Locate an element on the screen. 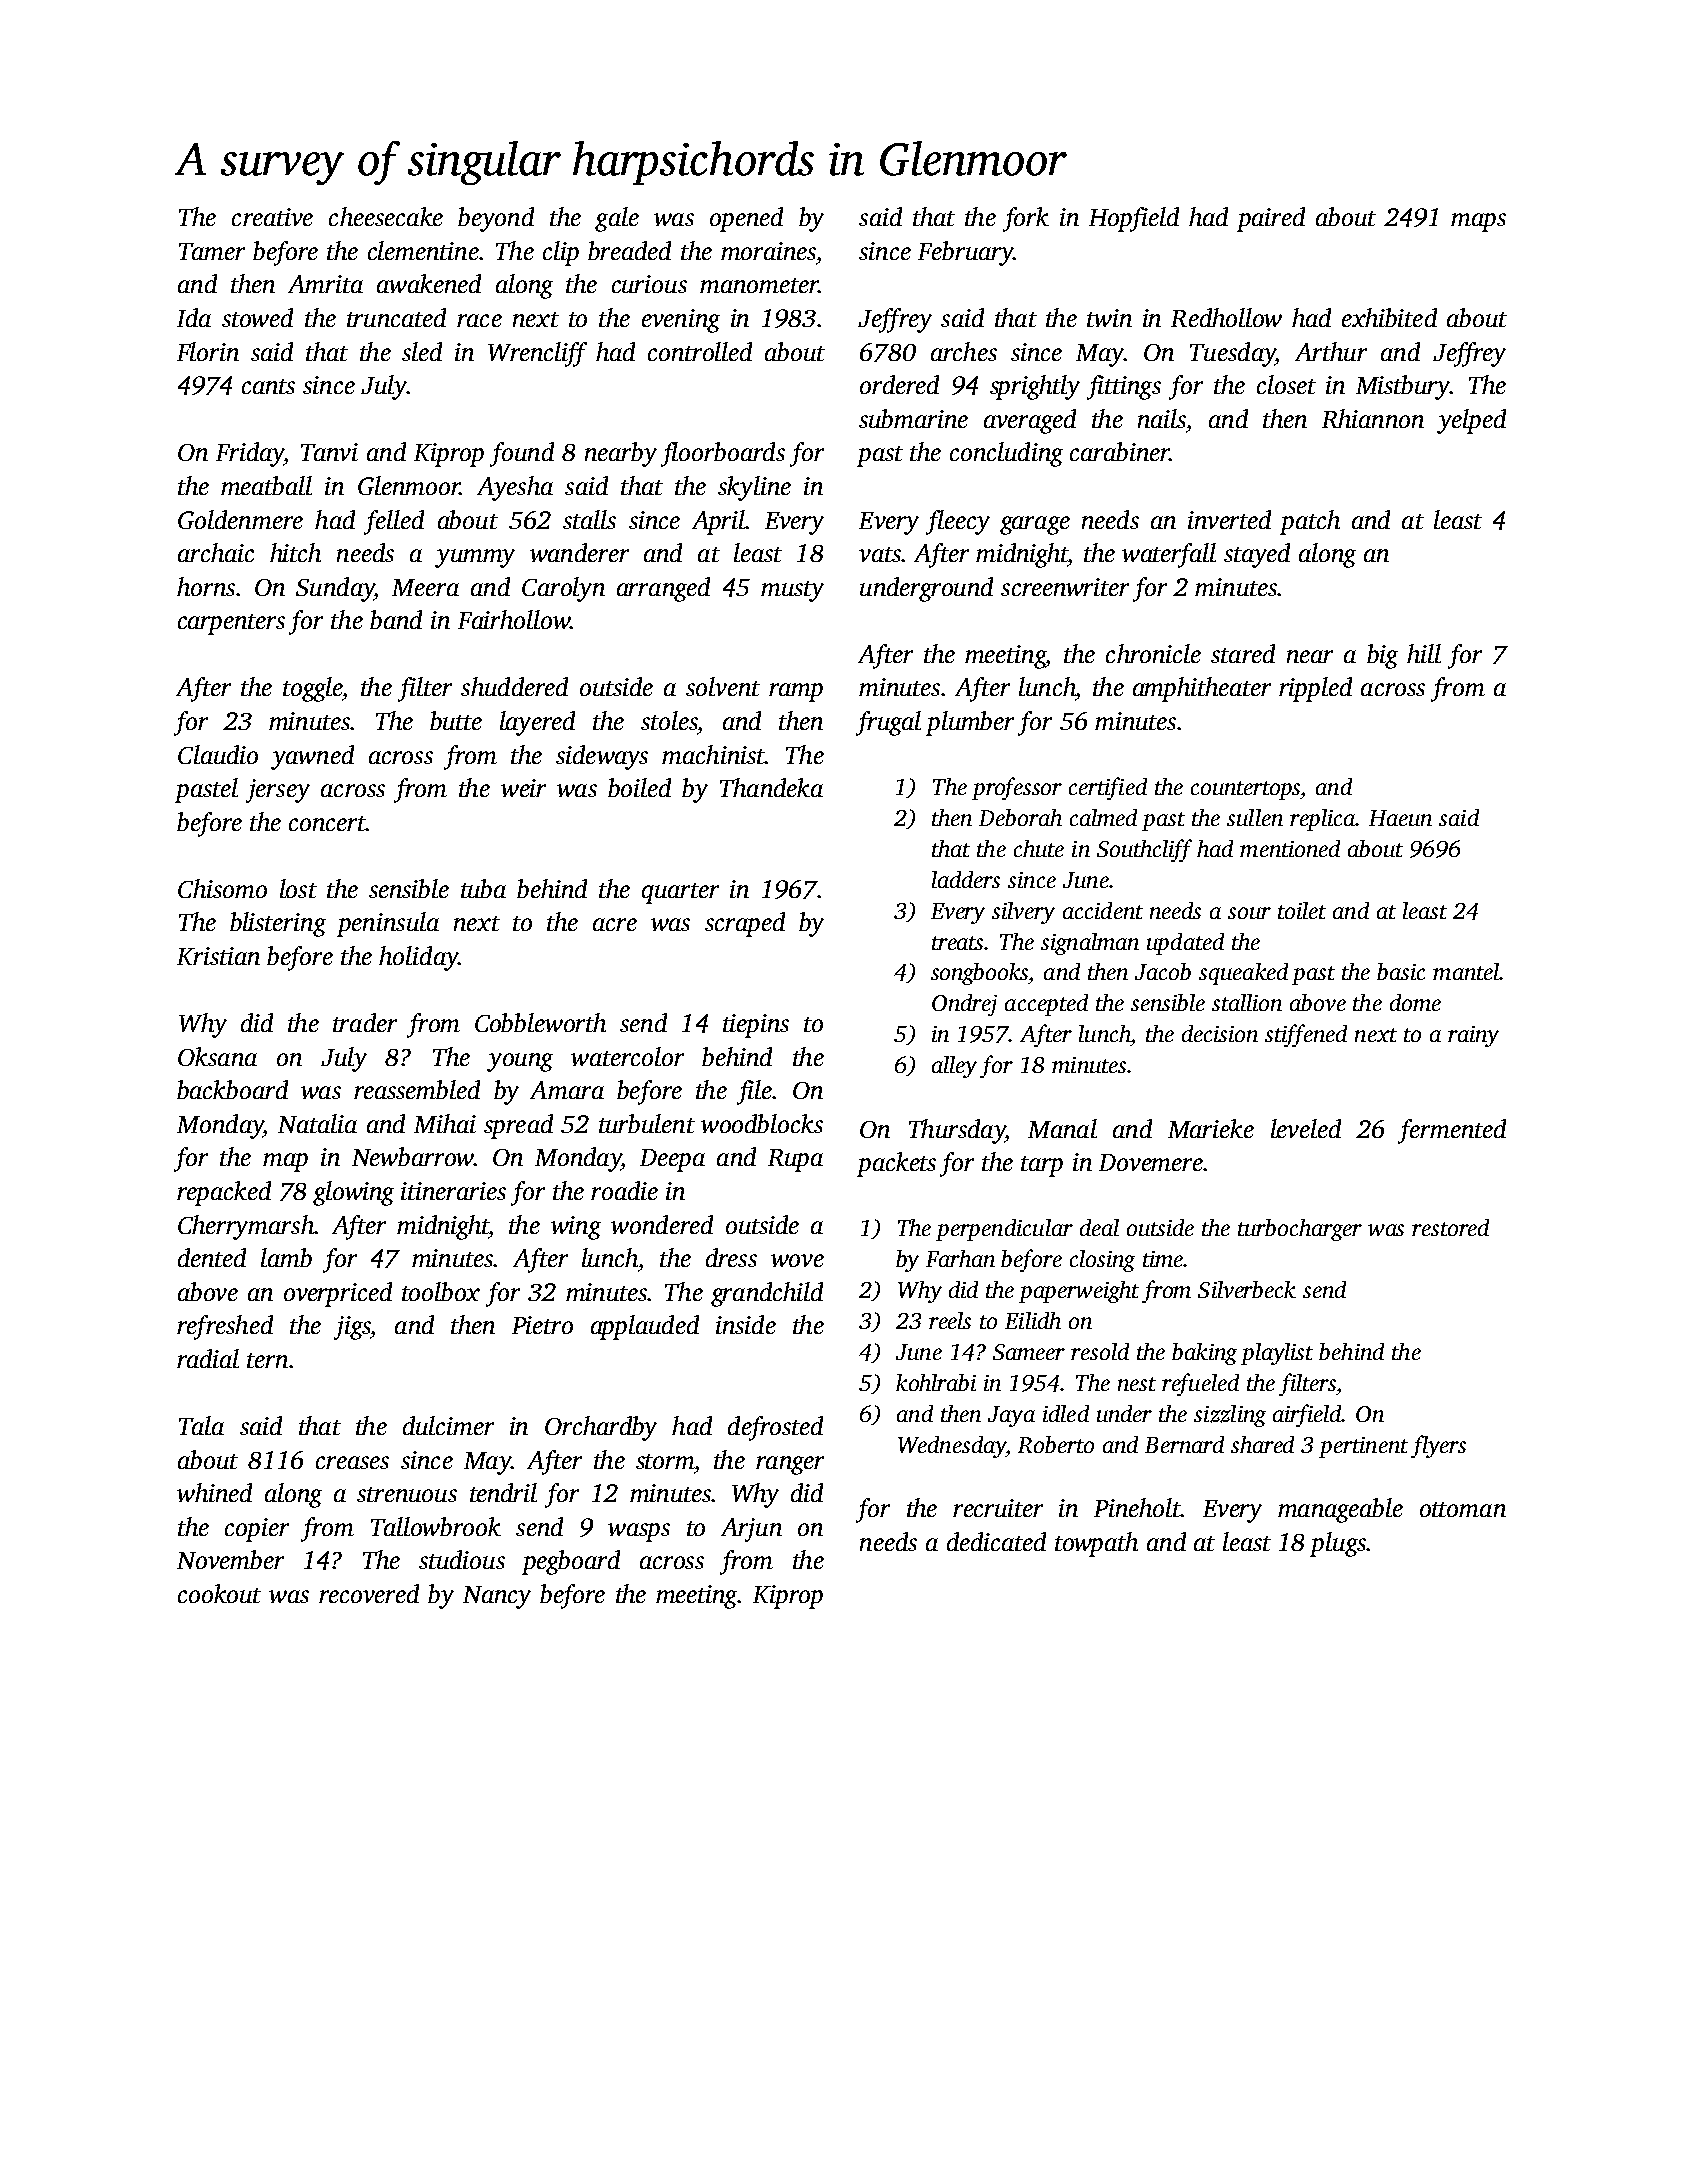 The height and width of the screenshot is (2178, 1683). controlled is located at coordinates (700, 351).
